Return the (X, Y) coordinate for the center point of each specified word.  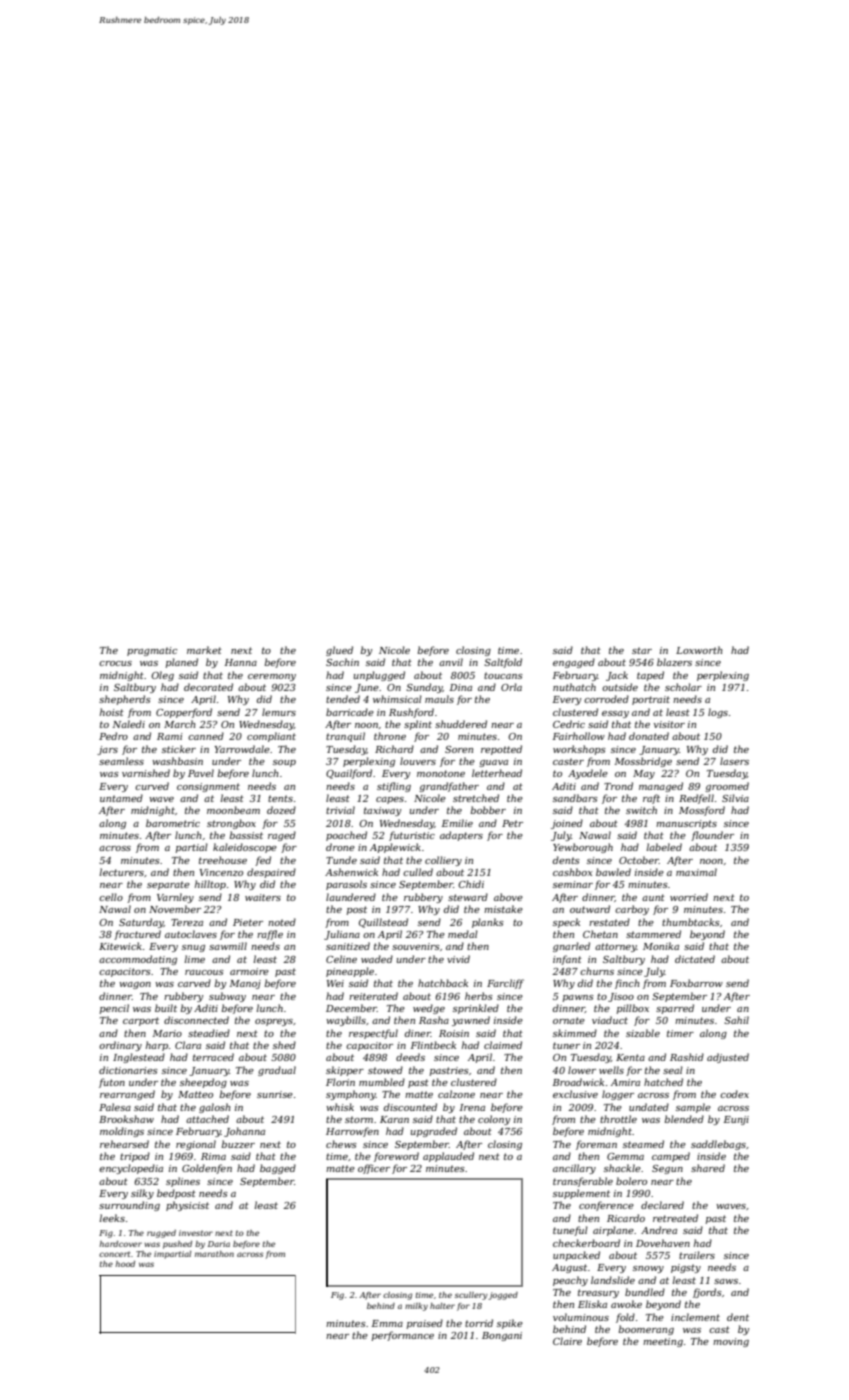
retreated (675, 1218)
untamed (121, 798)
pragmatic (152, 651)
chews (341, 1144)
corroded (606, 699)
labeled (664, 847)
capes (390, 800)
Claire (567, 1341)
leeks (112, 1218)
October (639, 860)
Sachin (342, 662)
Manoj (245, 984)
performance (403, 1336)
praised (425, 1324)
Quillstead (383, 923)
